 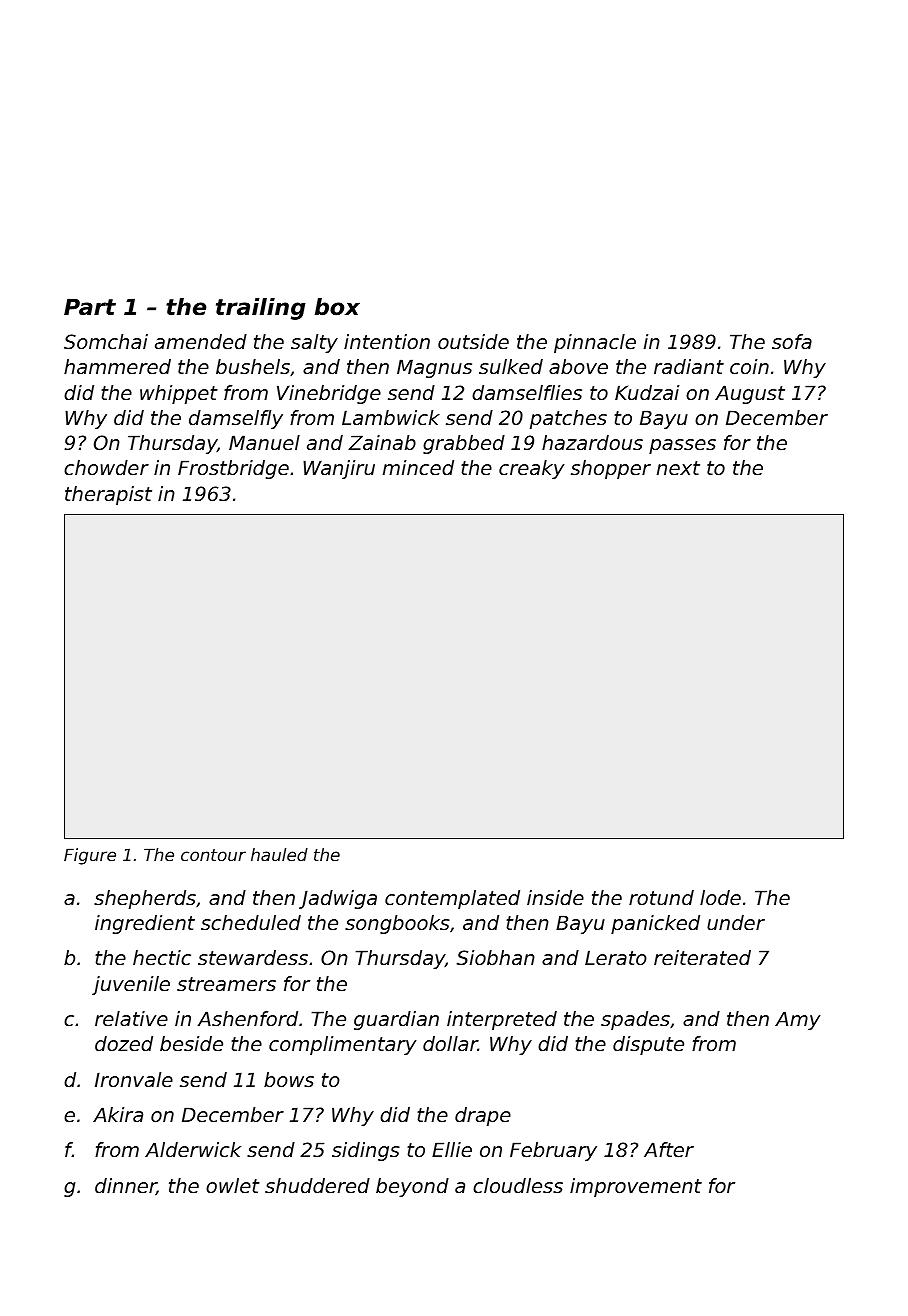 I want to click on grabbed, so click(x=464, y=444).
